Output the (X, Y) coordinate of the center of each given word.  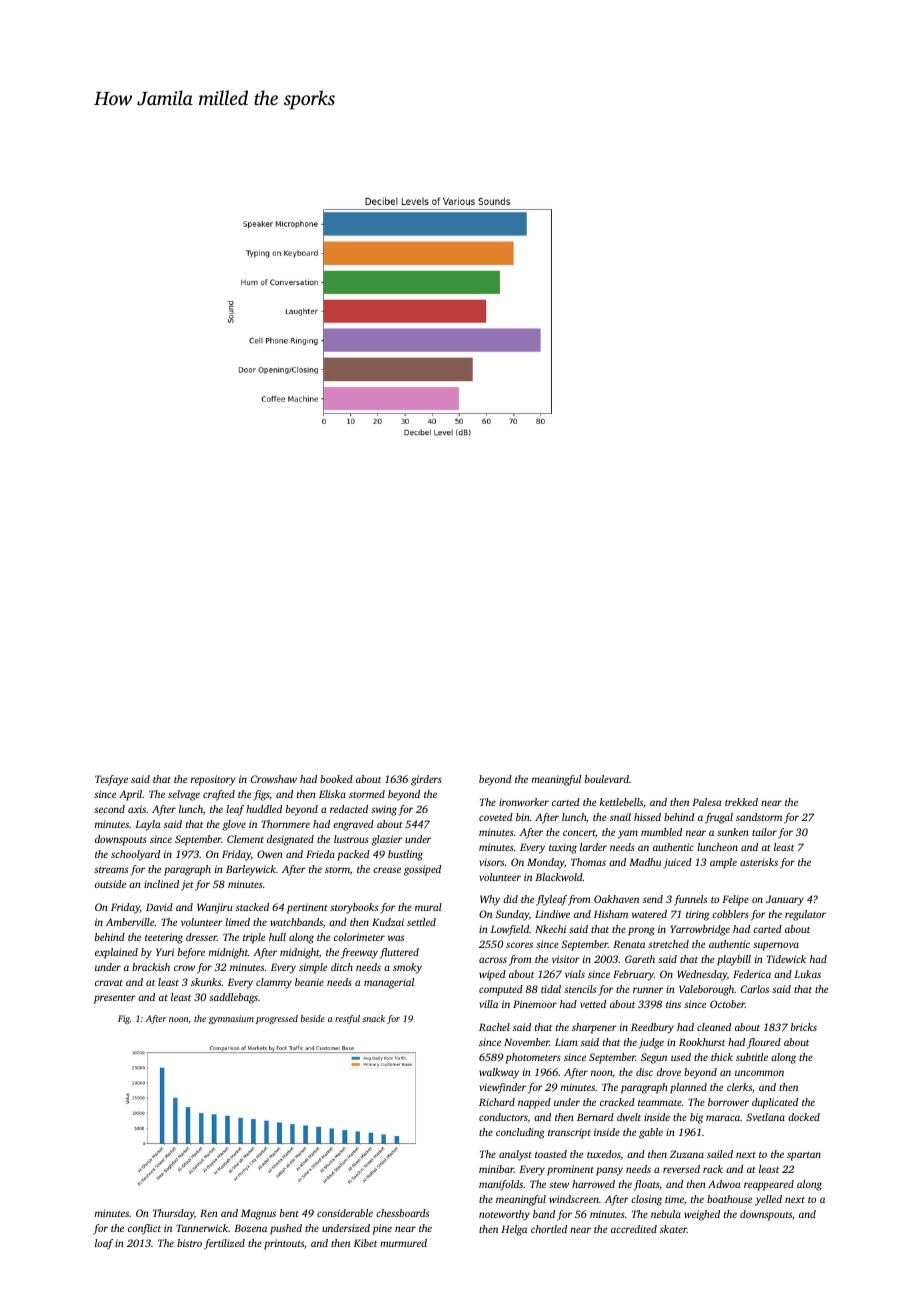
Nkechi (550, 929)
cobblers (730, 914)
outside (110, 884)
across (493, 960)
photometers (533, 1058)
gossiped (422, 870)
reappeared (769, 1185)
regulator (805, 915)
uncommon (759, 1073)
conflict (144, 1229)
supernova (776, 946)
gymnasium (231, 1019)
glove (234, 825)
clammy (274, 983)
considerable (345, 1213)
